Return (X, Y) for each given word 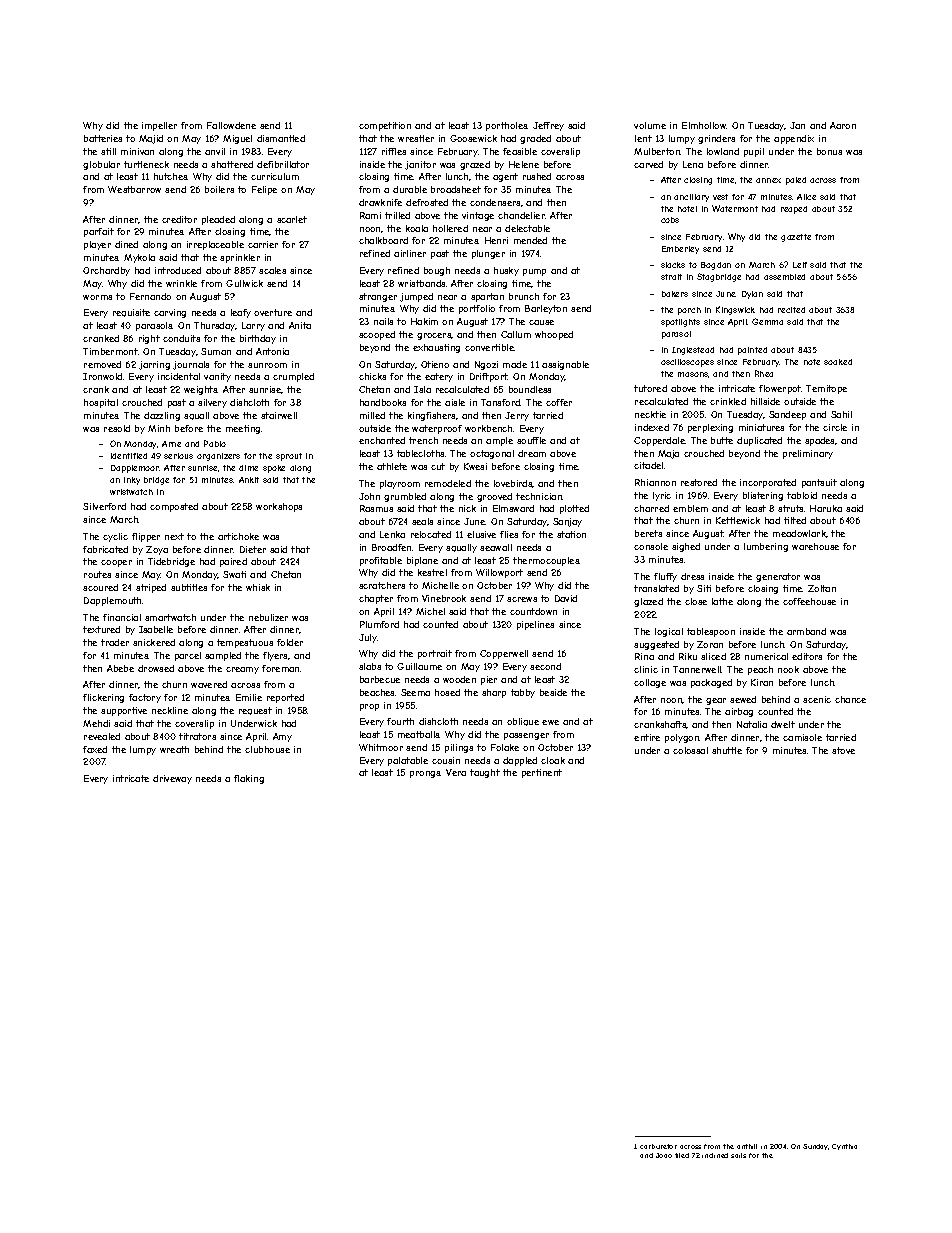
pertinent (542, 773)
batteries (103, 138)
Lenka (392, 534)
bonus (829, 151)
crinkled (728, 401)
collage (650, 683)
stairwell (279, 415)
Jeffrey (548, 126)
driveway (172, 779)
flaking (249, 779)
